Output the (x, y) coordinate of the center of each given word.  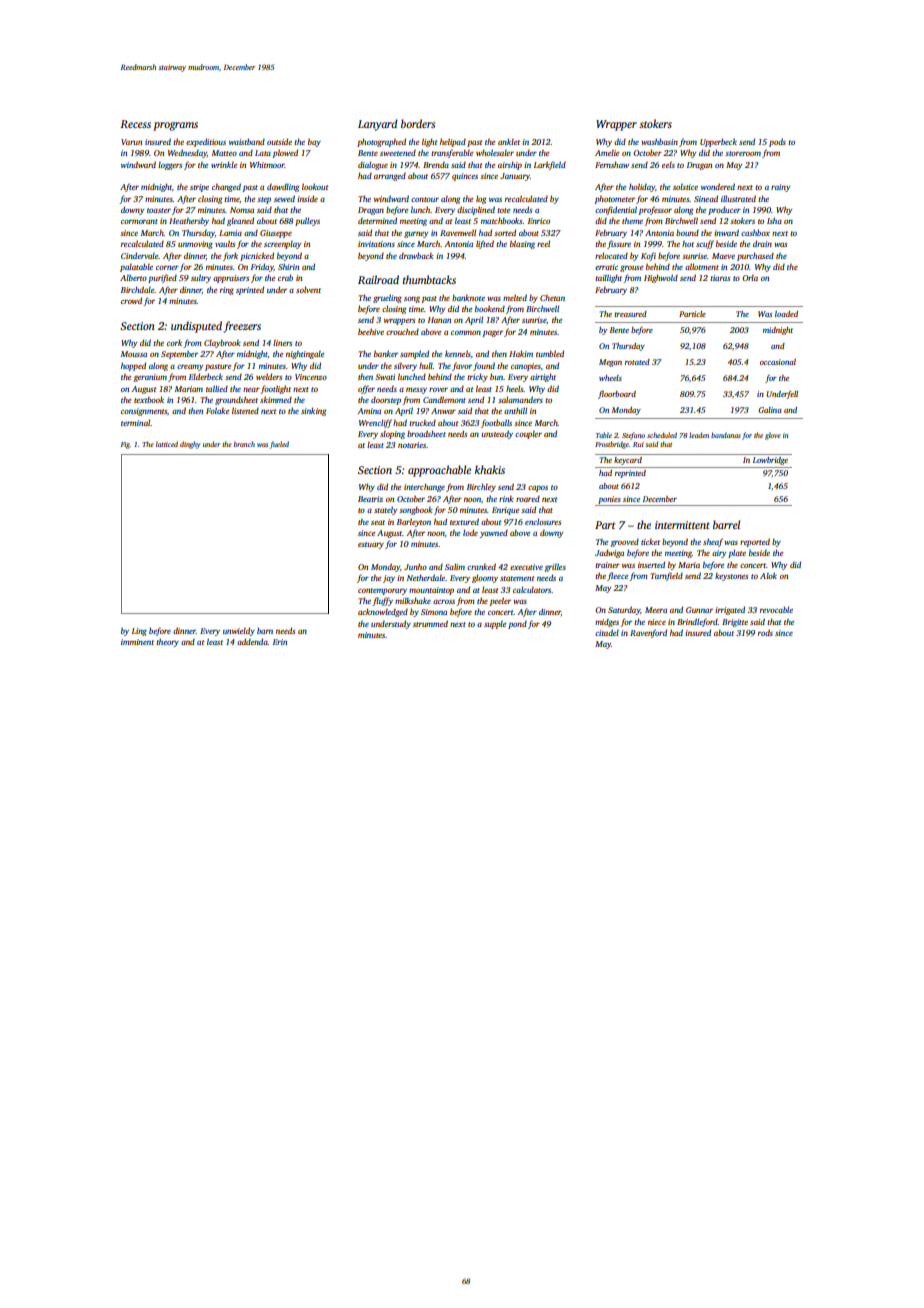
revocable (776, 609)
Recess (135, 124)
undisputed (196, 327)
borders (418, 123)
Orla (750, 278)
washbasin (659, 141)
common (466, 333)
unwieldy (239, 631)
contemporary (382, 591)
